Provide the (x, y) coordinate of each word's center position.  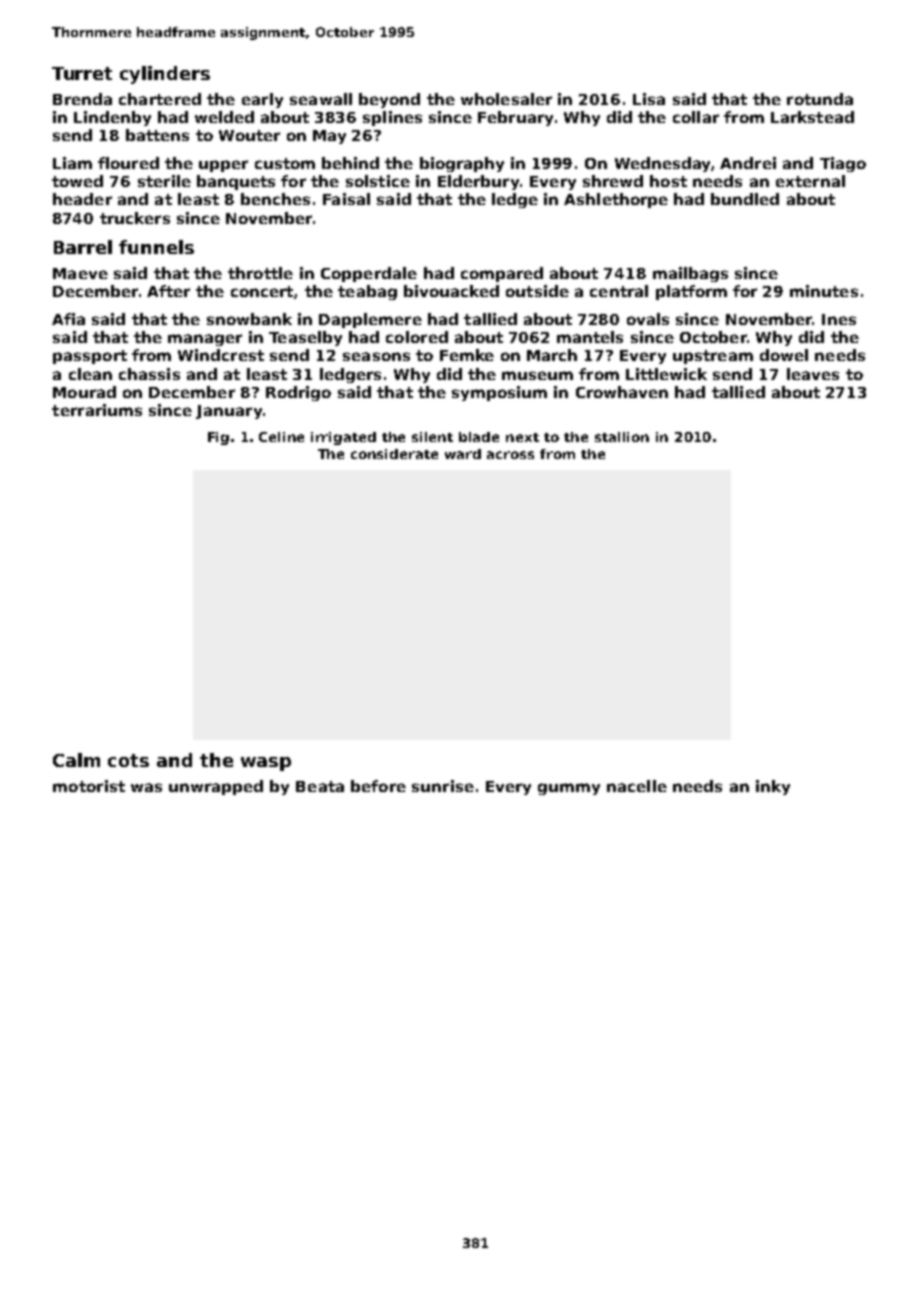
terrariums (97, 410)
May (329, 137)
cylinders (165, 75)
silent (432, 437)
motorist (89, 786)
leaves (813, 374)
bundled (745, 199)
